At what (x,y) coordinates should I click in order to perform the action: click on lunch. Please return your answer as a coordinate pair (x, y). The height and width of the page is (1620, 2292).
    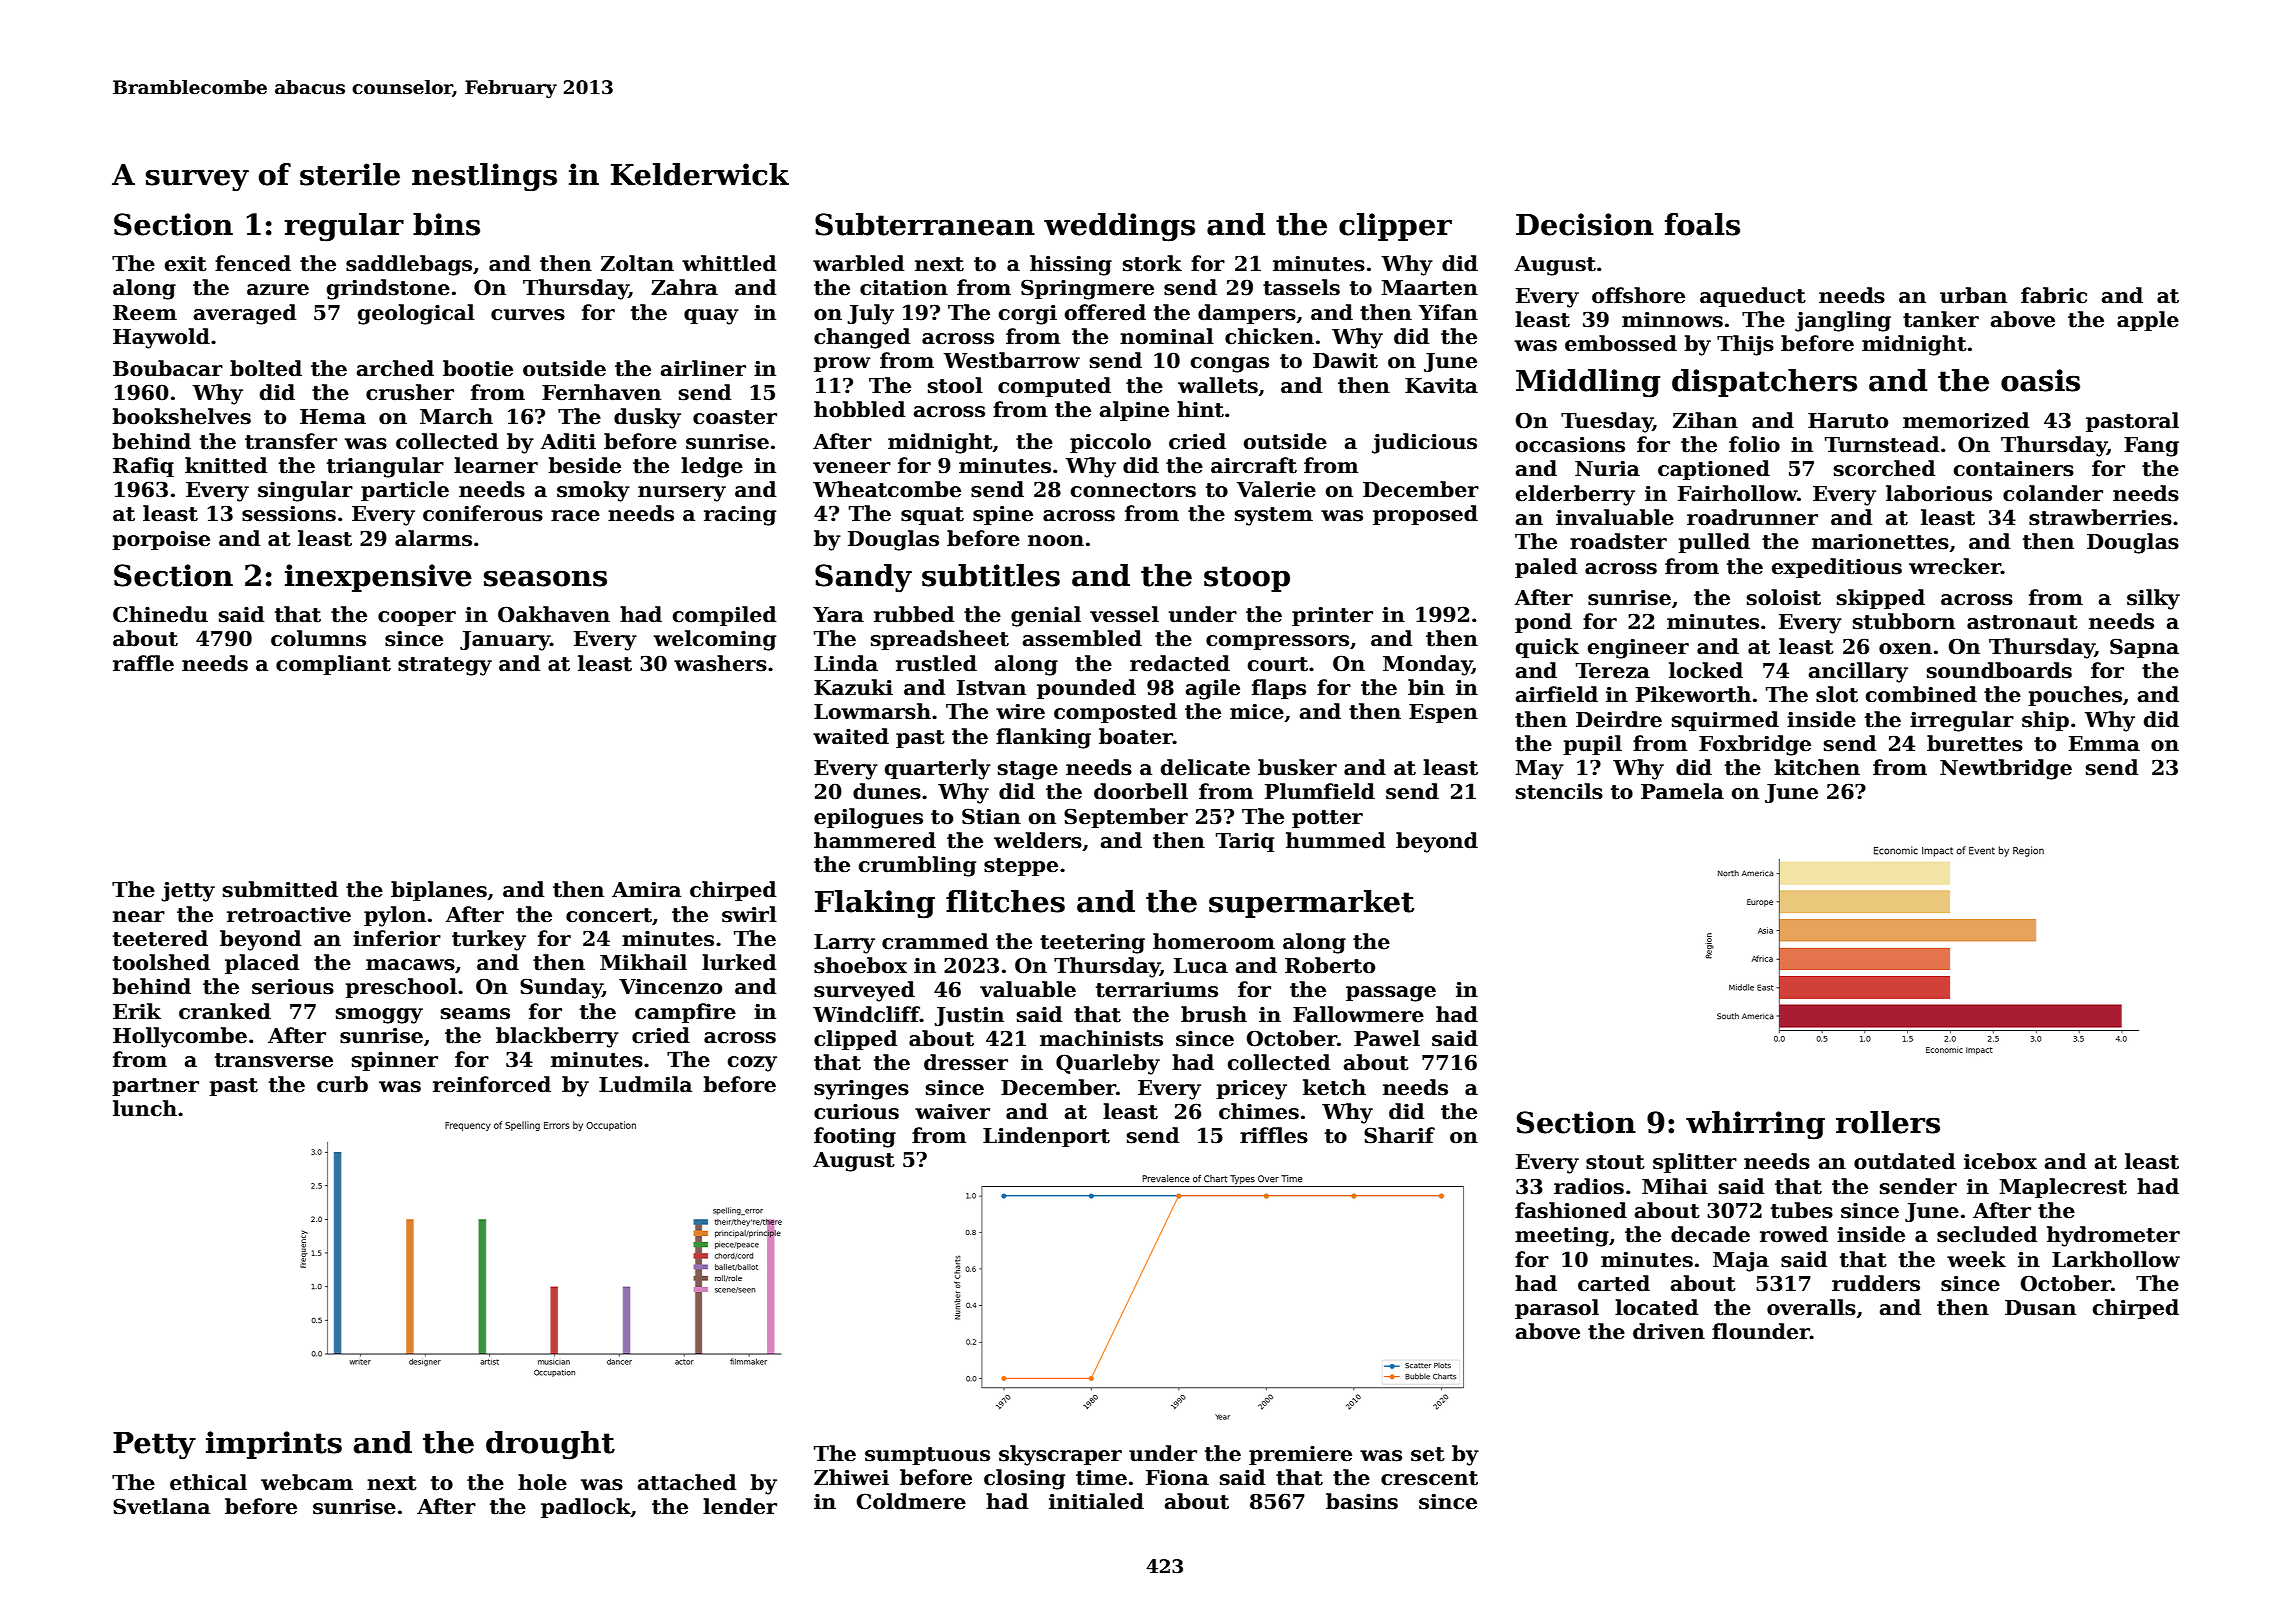
    Looking at the image, I should click on (145, 1108).
